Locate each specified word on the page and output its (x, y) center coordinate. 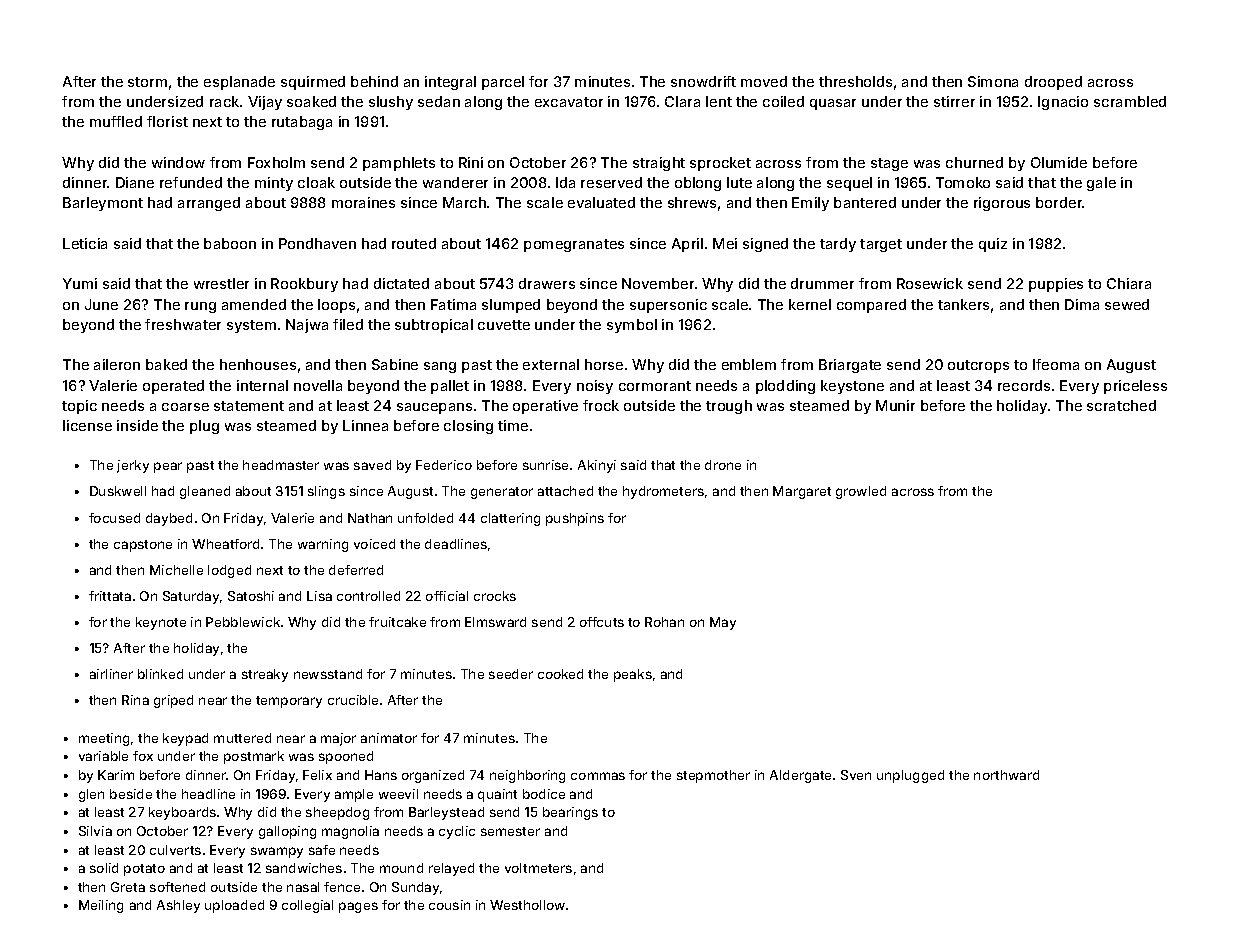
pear (168, 467)
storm (147, 82)
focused (114, 518)
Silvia (95, 831)
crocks (495, 596)
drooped (1053, 83)
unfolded (425, 518)
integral (450, 83)
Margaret (802, 492)
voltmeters (538, 868)
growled (861, 492)
